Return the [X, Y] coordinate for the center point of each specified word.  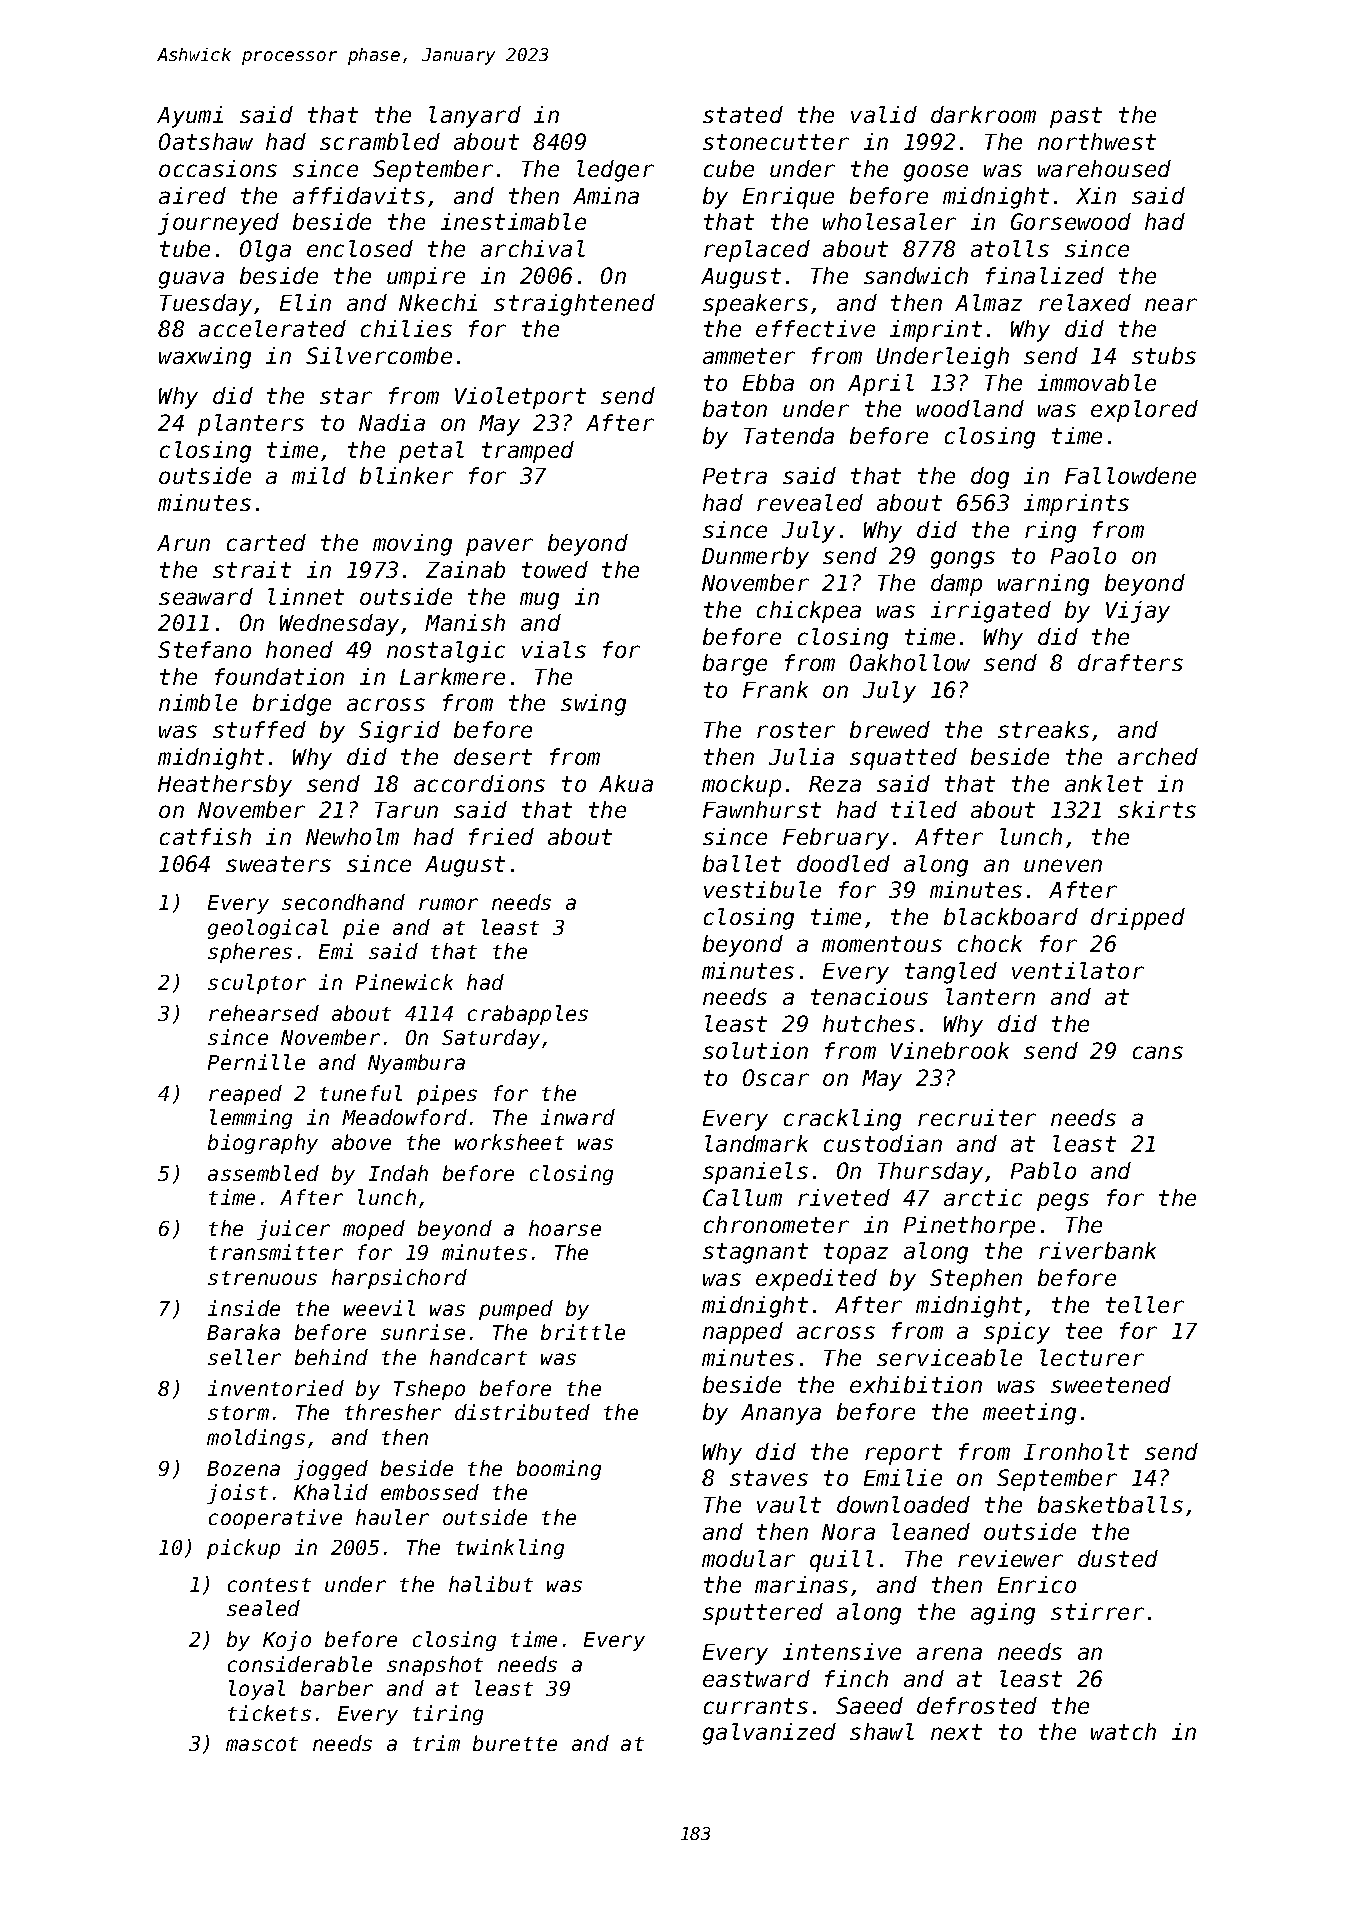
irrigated [991, 612]
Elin [305, 302]
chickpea [809, 612]
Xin [1096, 195]
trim [436, 1743]
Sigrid [399, 732]
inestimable [513, 221]
